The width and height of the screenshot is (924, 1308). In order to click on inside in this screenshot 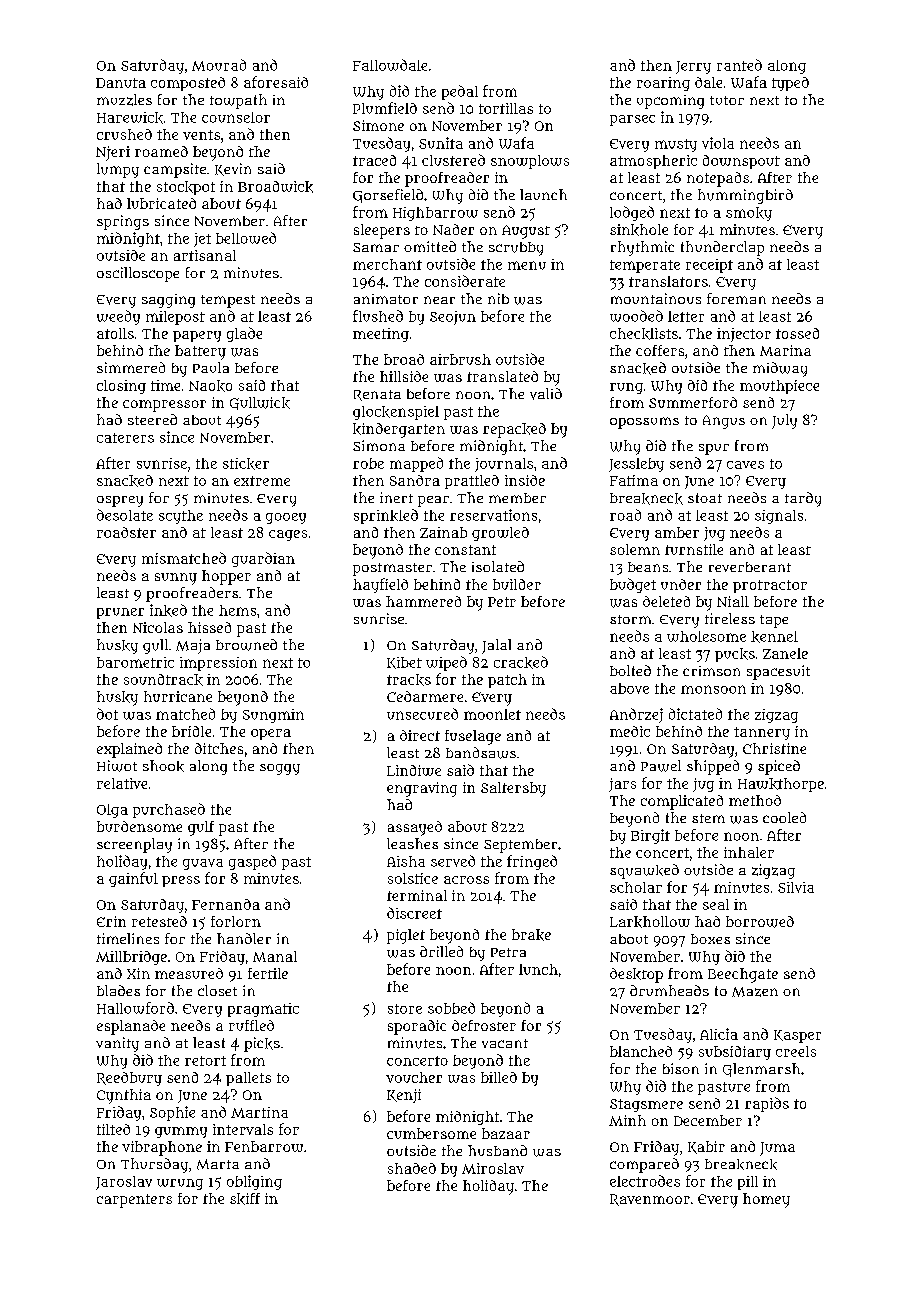, I will do `click(525, 480)`.
